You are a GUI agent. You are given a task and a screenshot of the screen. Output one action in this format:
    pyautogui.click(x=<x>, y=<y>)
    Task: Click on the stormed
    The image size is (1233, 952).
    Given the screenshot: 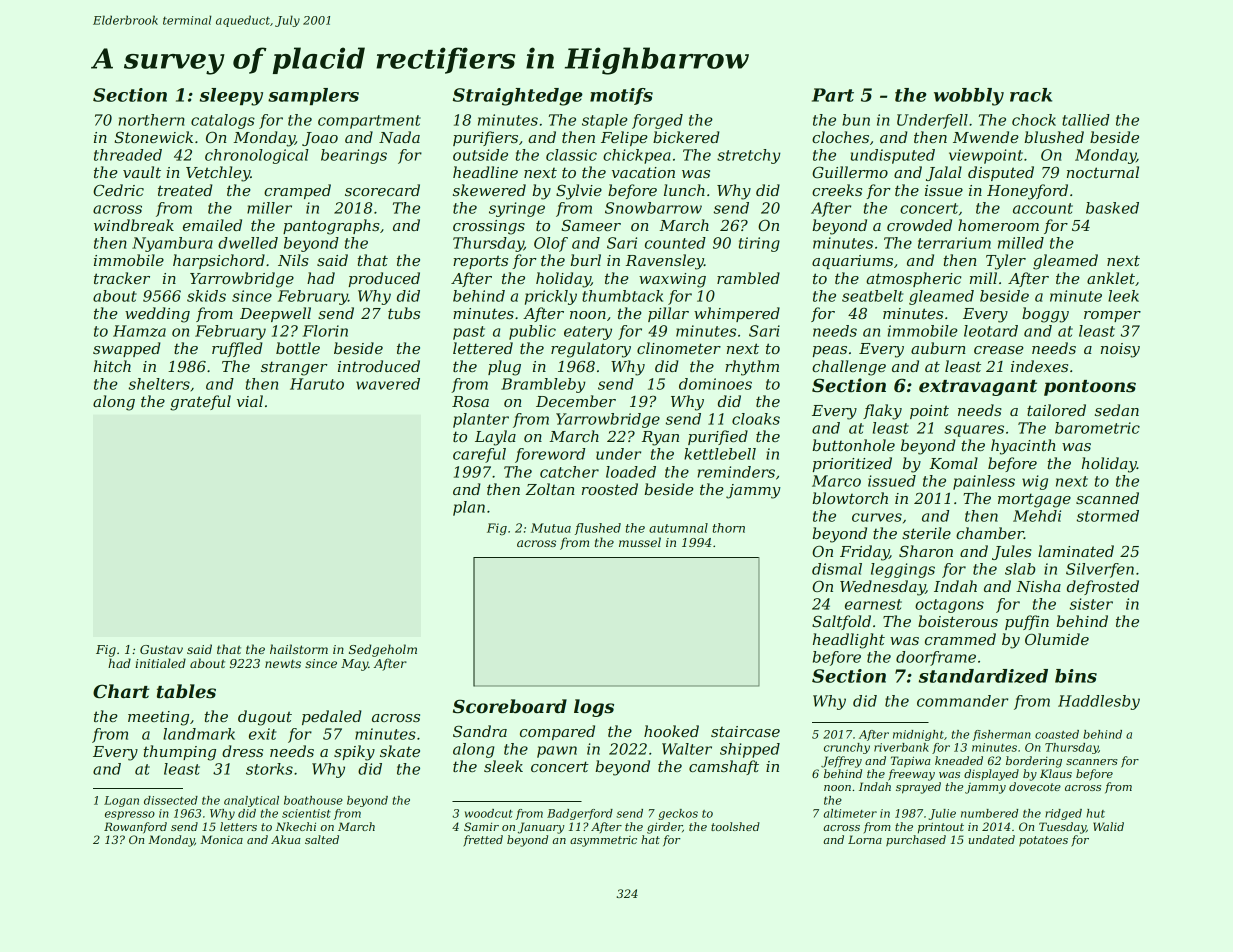 What is the action you would take?
    pyautogui.click(x=1108, y=516)
